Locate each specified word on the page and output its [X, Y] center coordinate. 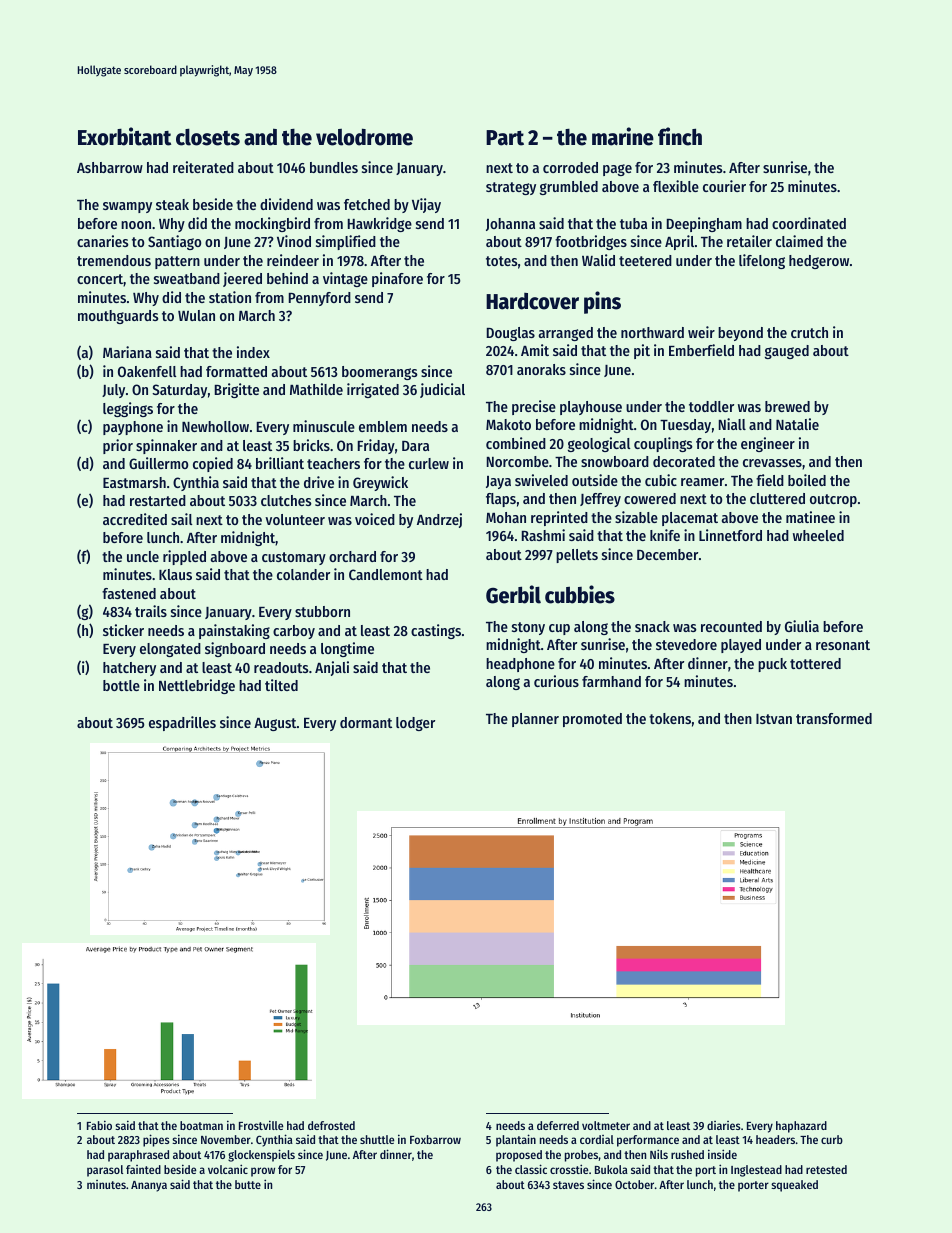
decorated [684, 461]
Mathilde [316, 389]
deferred [558, 1125]
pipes [156, 1140]
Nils [659, 1154]
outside [595, 480]
